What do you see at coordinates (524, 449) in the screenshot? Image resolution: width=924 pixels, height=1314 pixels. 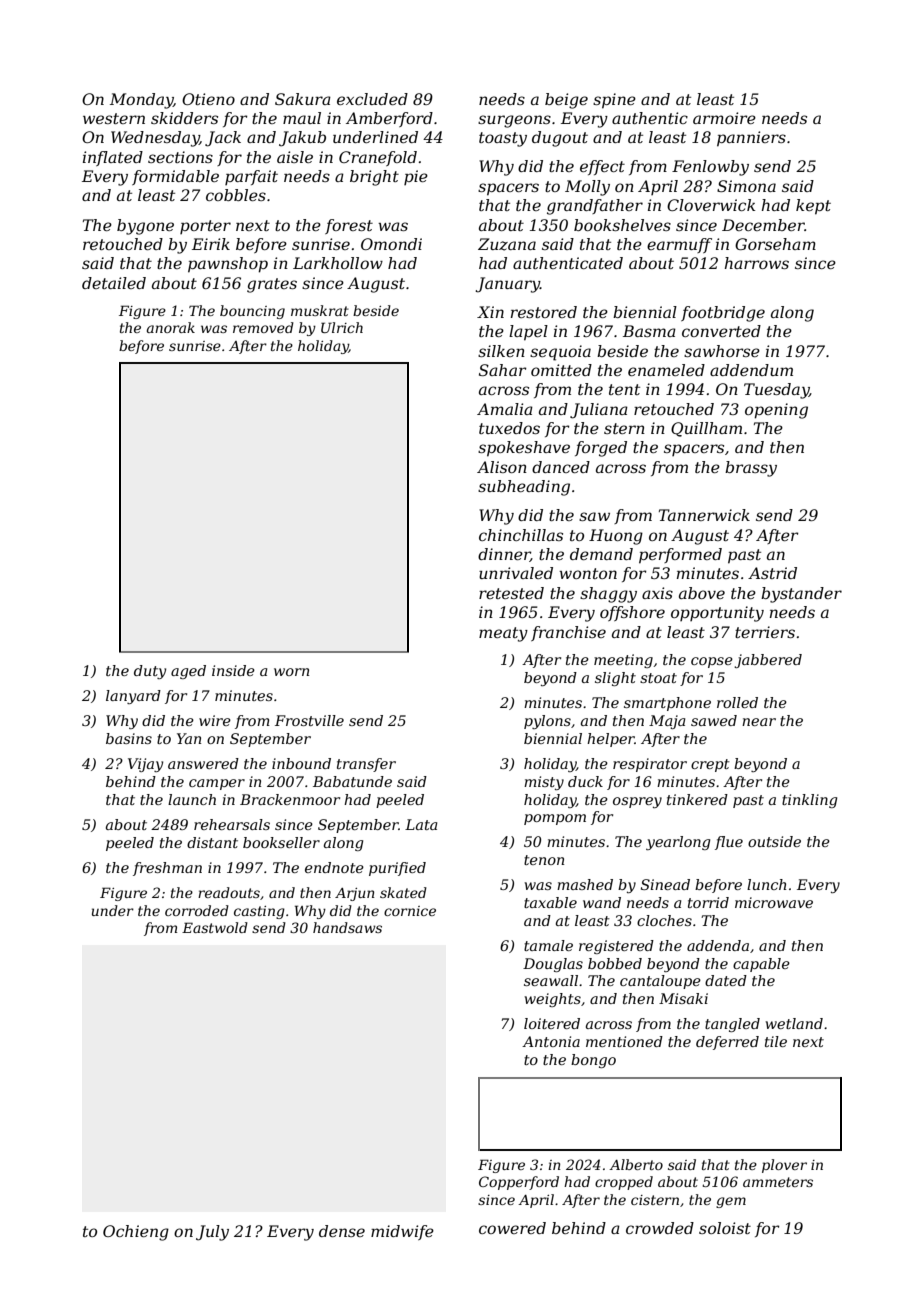 I see `spokeshave` at bounding box center [524, 449].
